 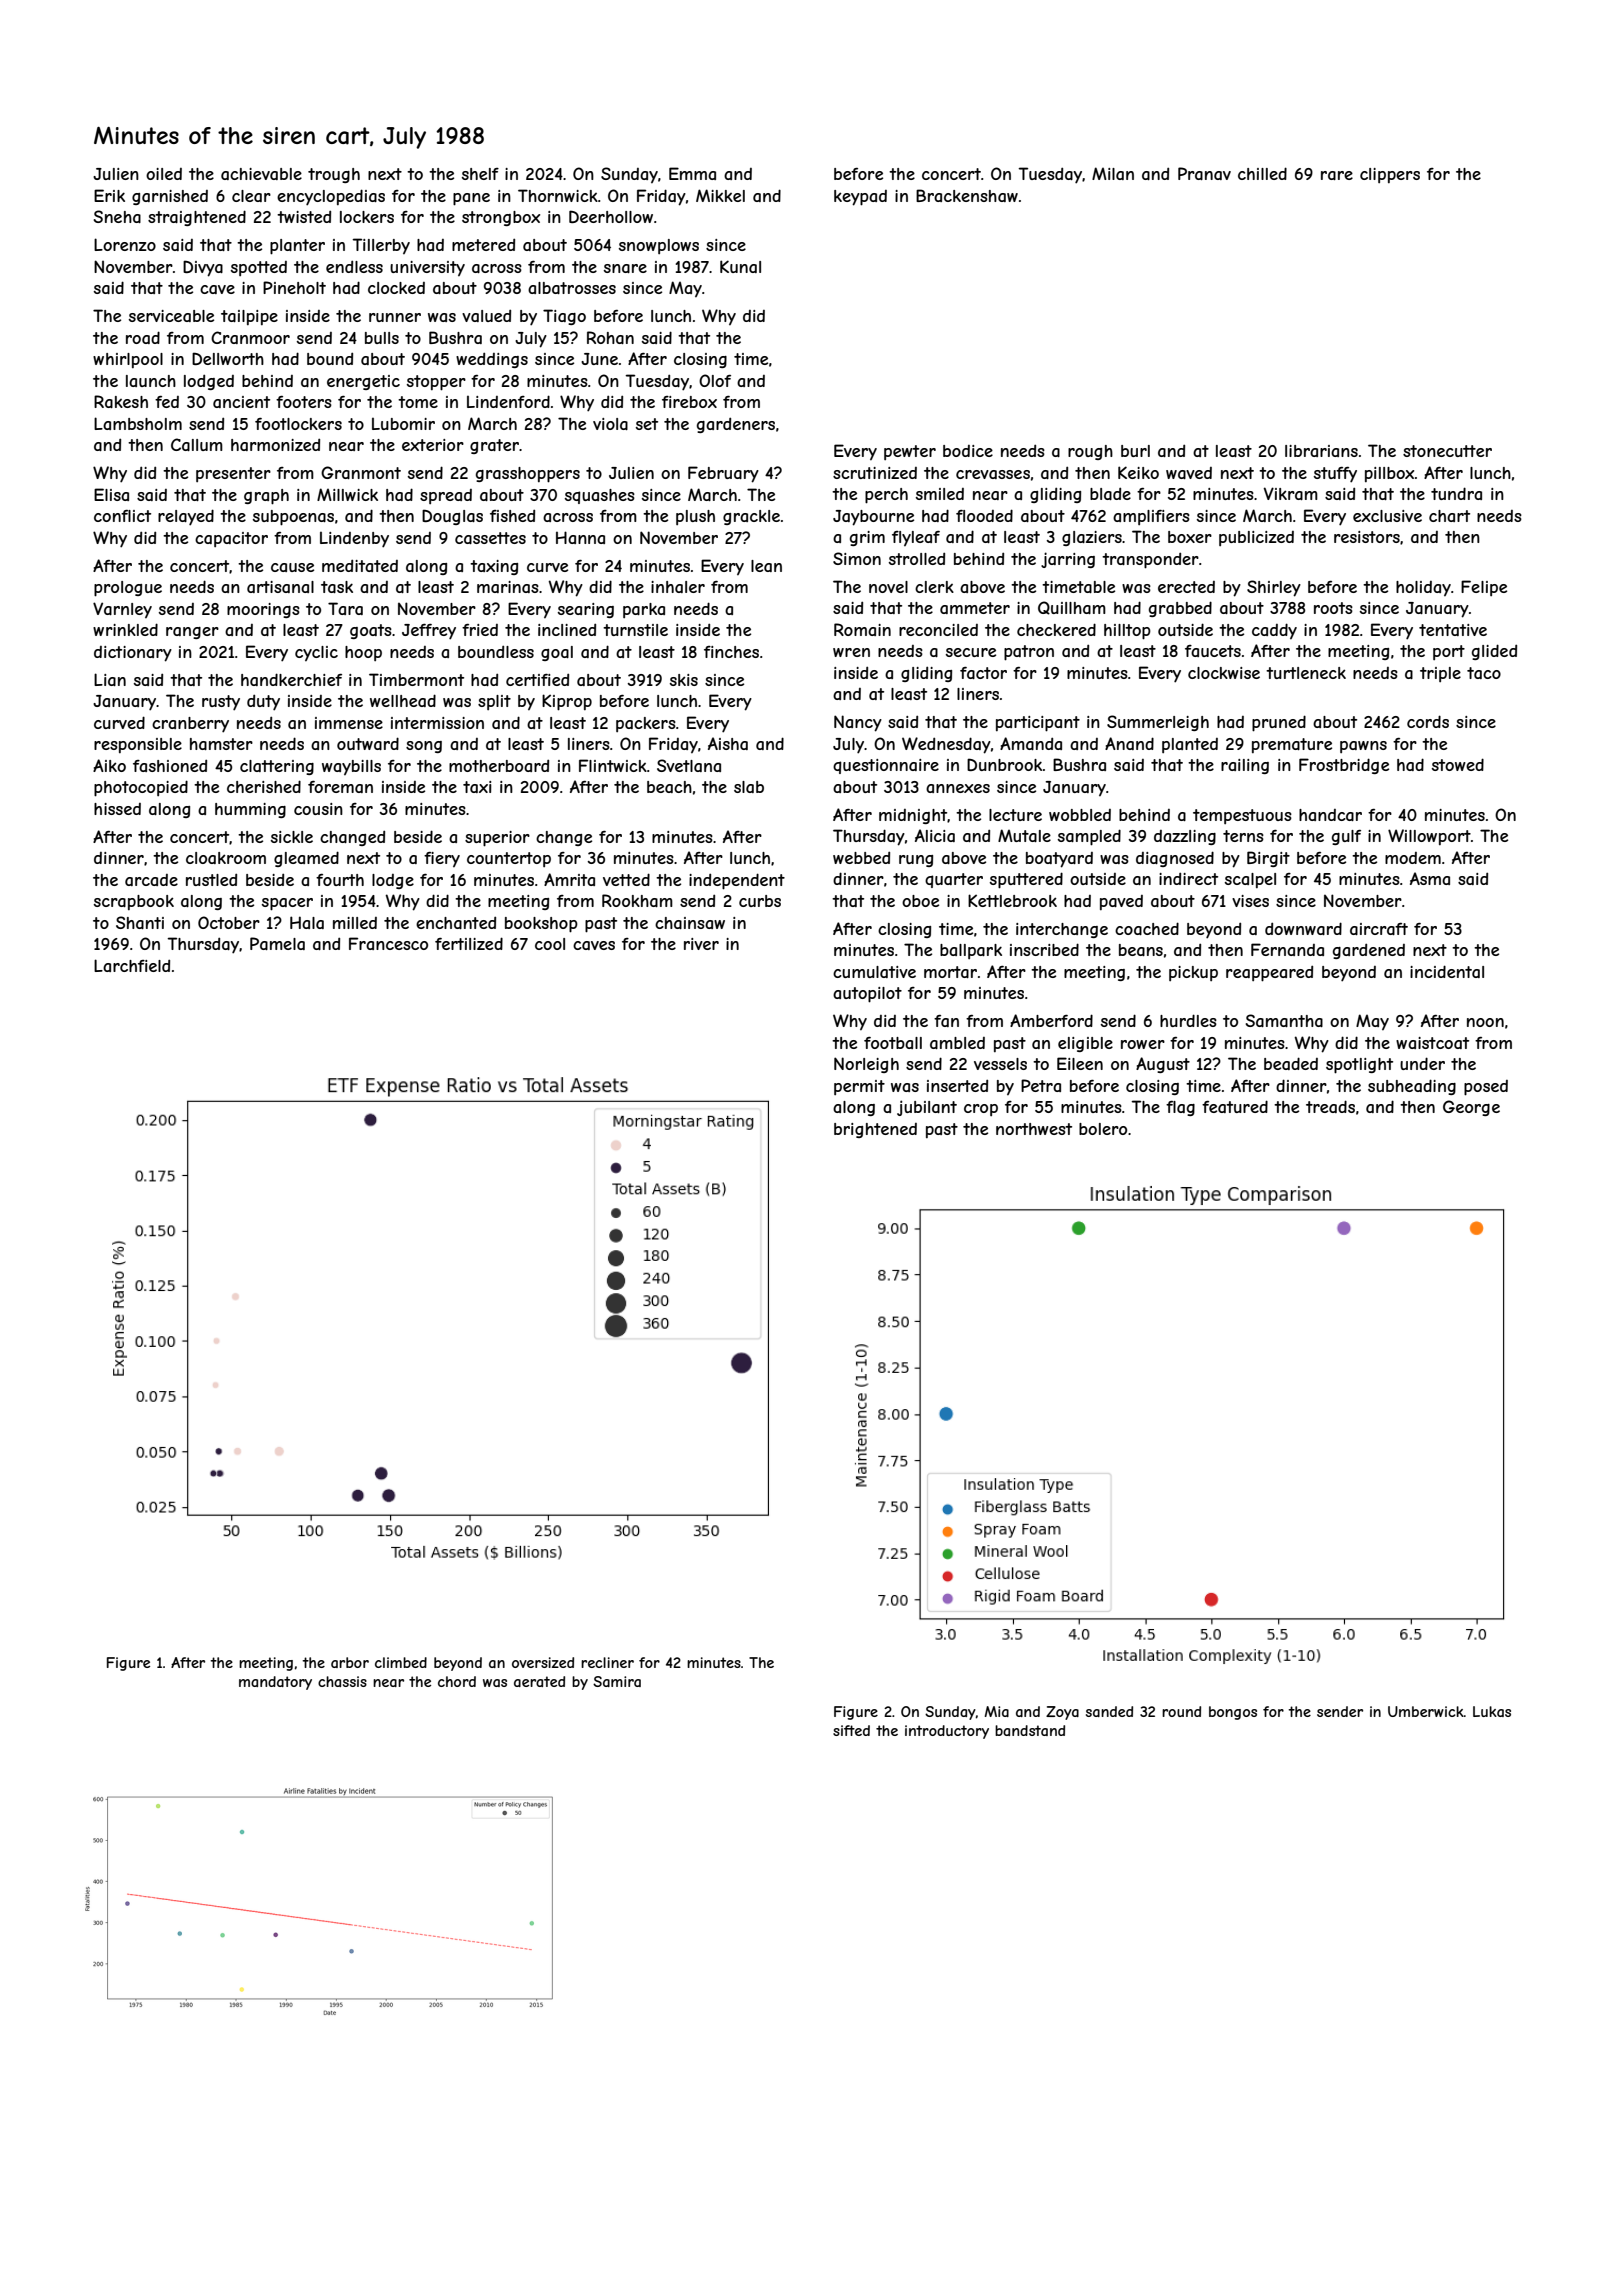 What do you see at coordinates (395, 317) in the screenshot?
I see `runner` at bounding box center [395, 317].
